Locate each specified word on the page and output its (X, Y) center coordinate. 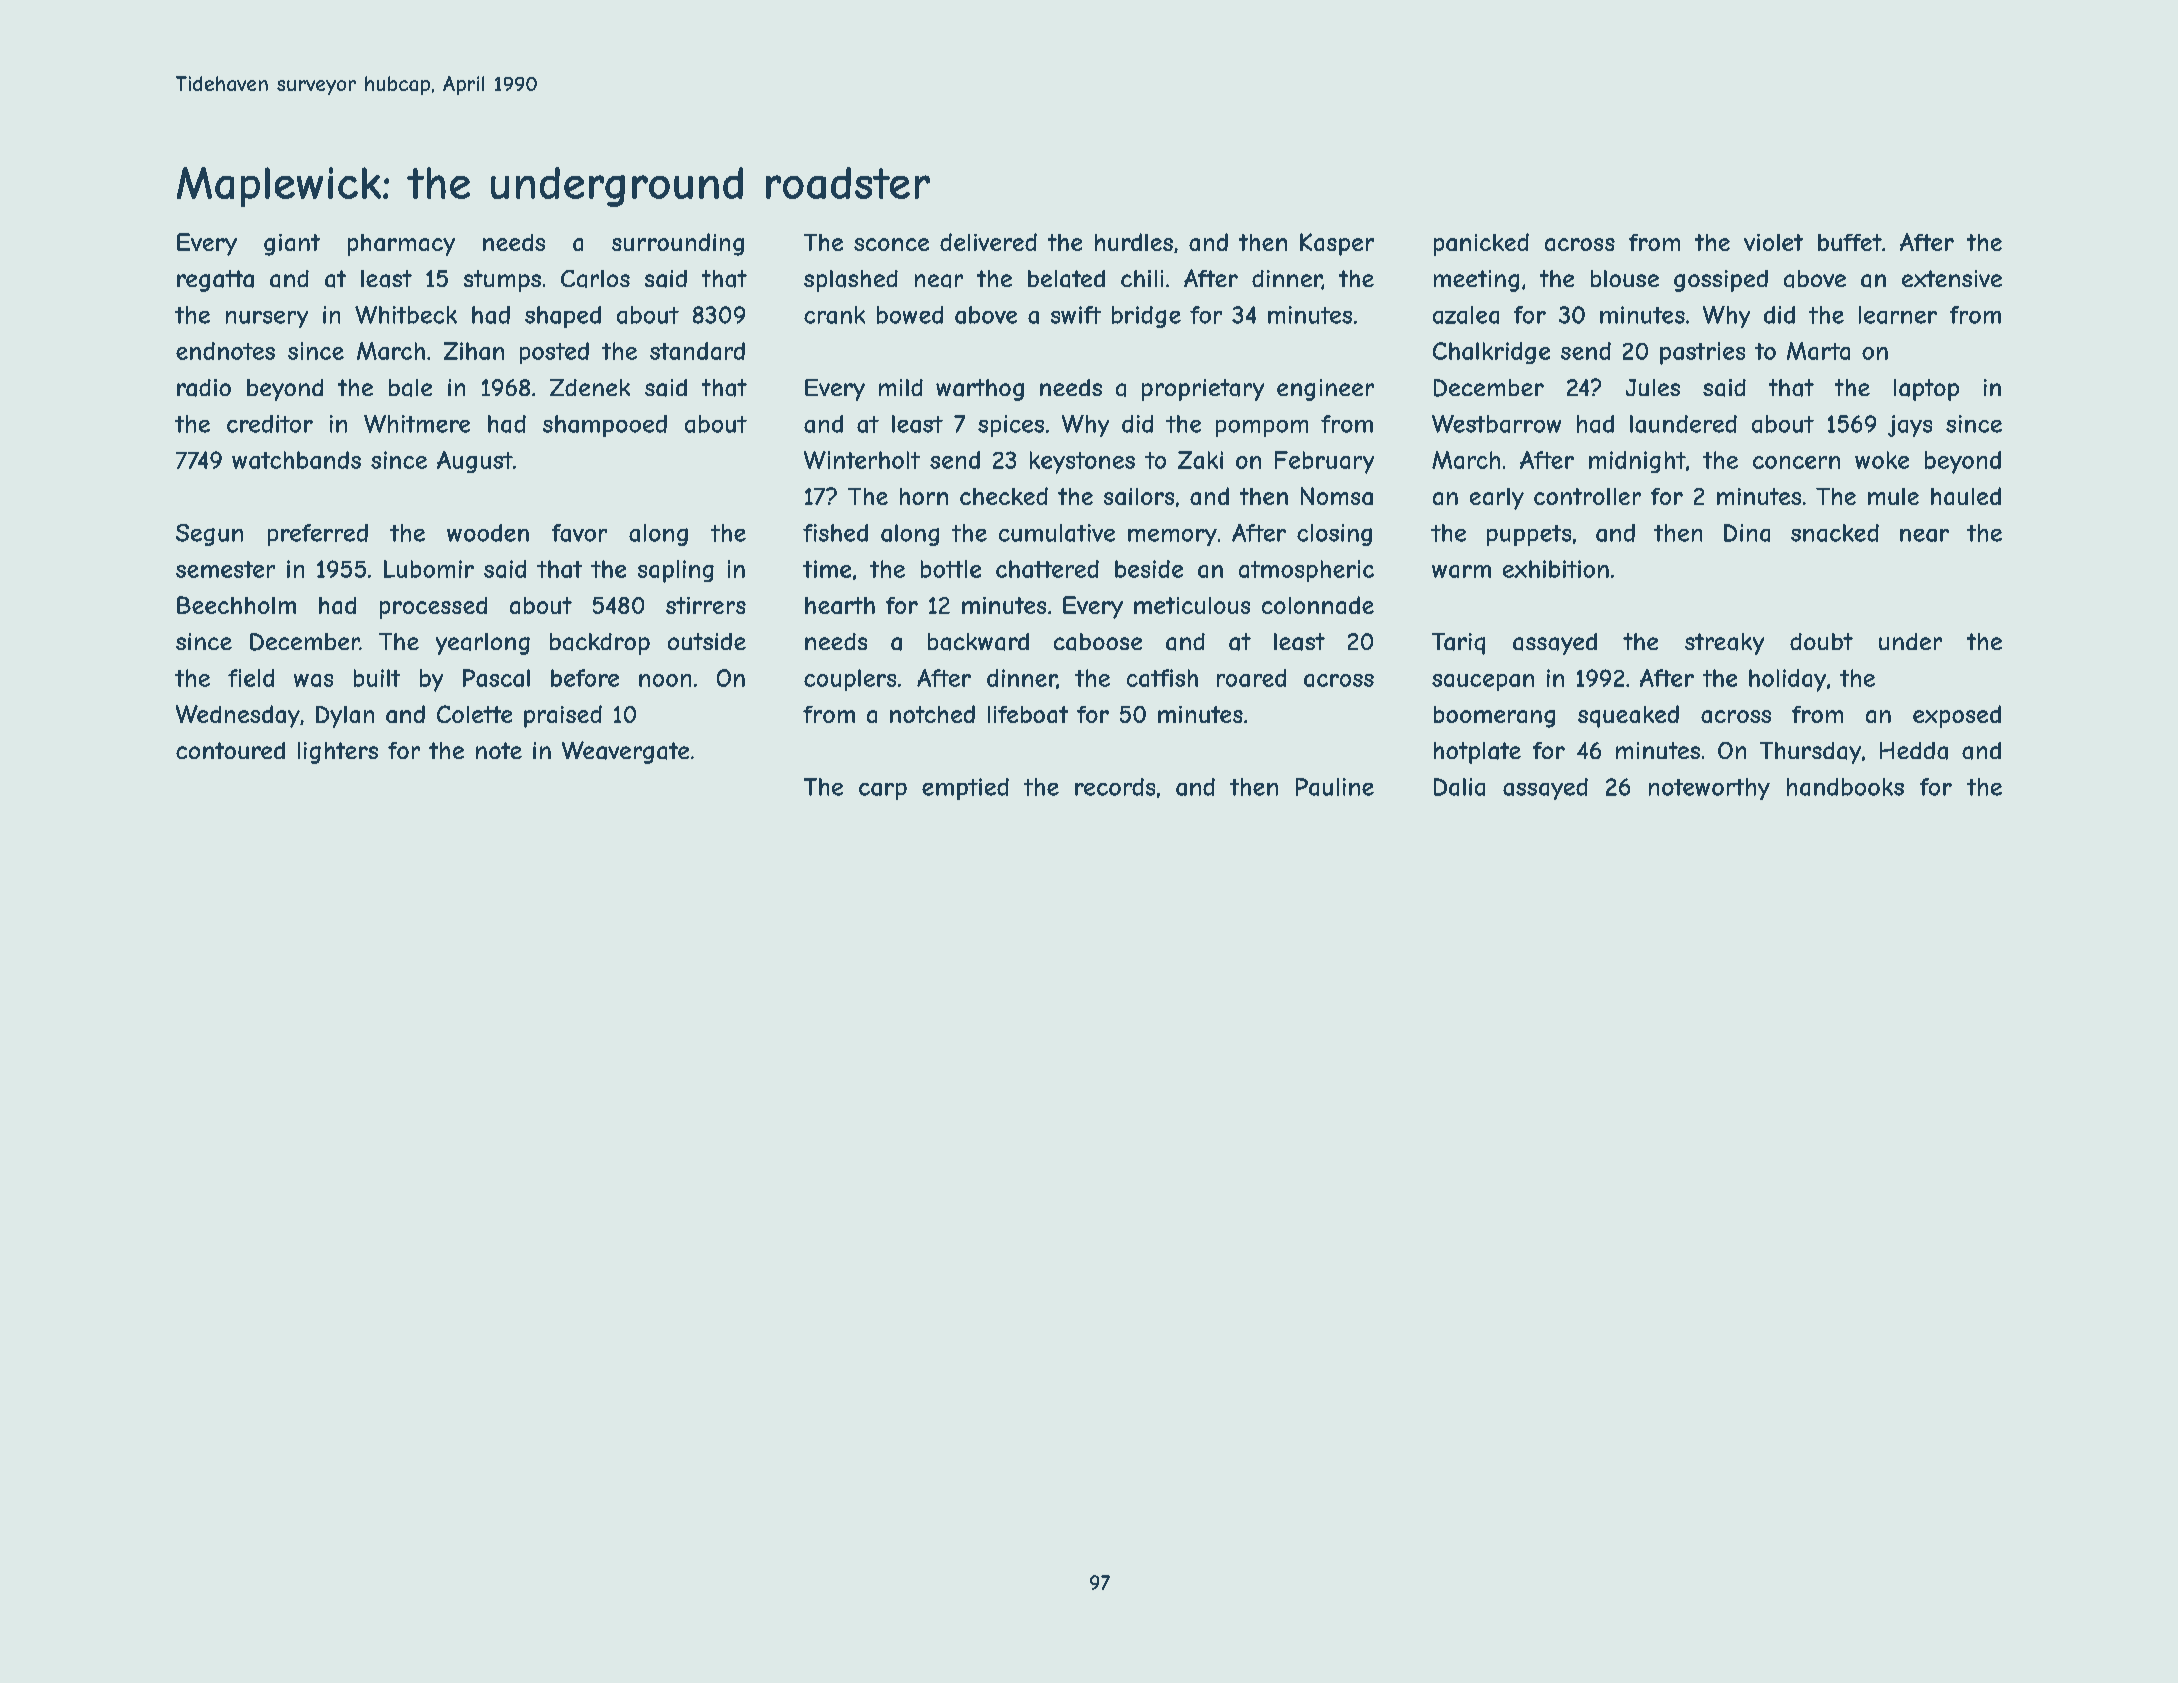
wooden (488, 533)
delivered (988, 242)
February (1324, 462)
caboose (1098, 642)
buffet (1850, 242)
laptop (1926, 390)
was (313, 680)
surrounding (678, 244)
